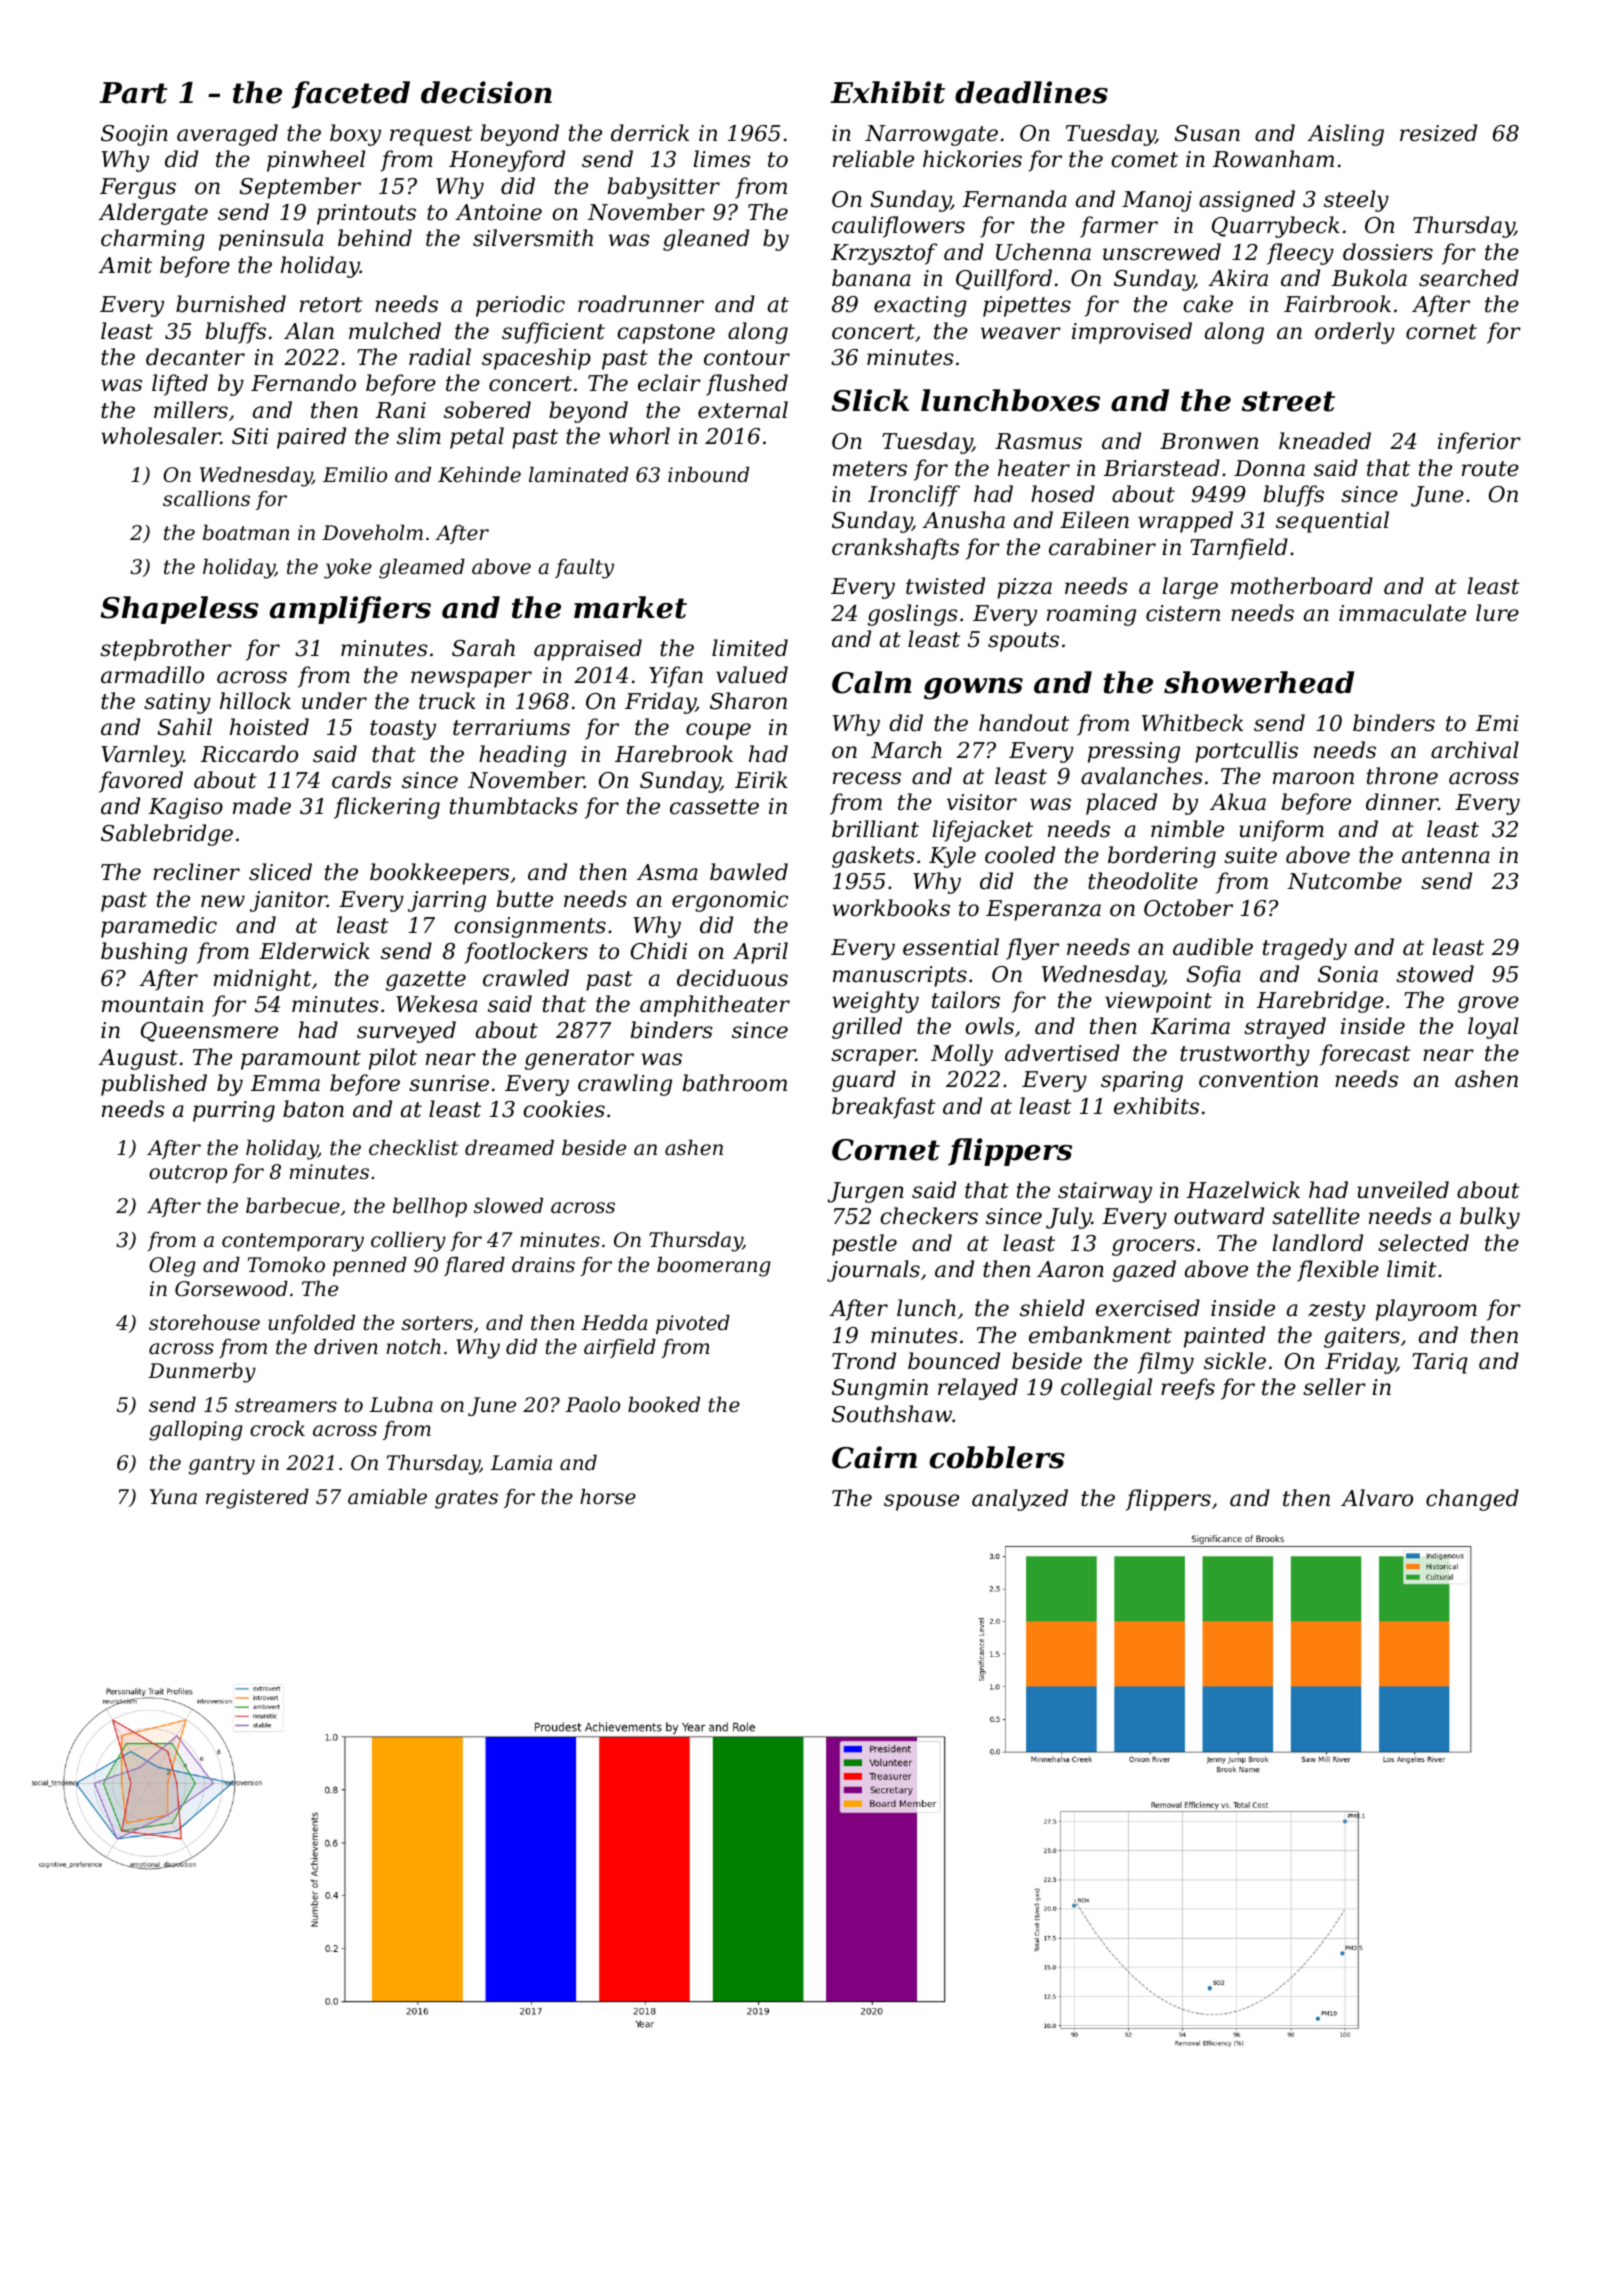  What do you see at coordinates (884, 1108) in the page?
I see `breakfast` at bounding box center [884, 1108].
